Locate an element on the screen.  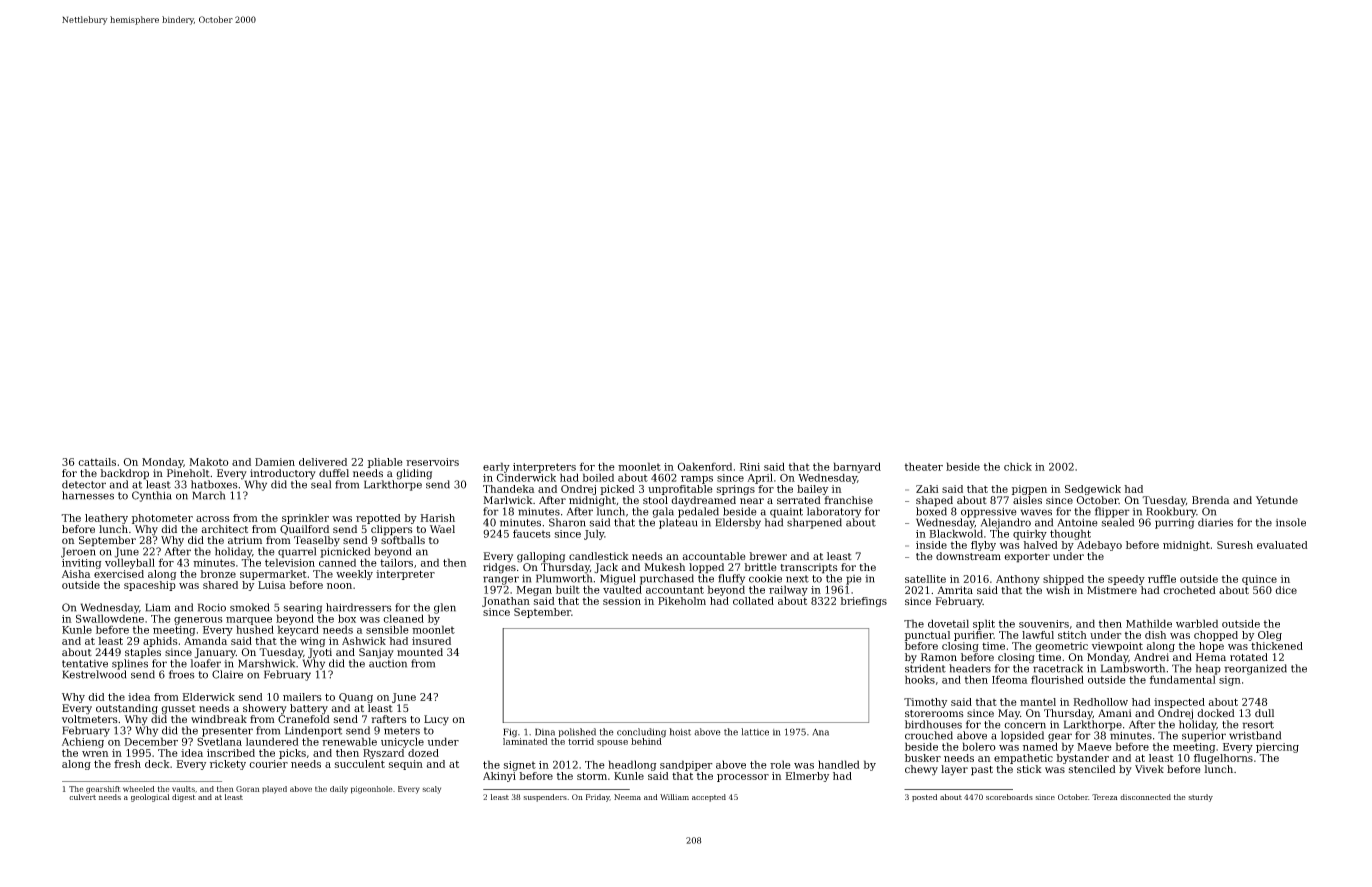
chick is located at coordinates (1018, 466).
